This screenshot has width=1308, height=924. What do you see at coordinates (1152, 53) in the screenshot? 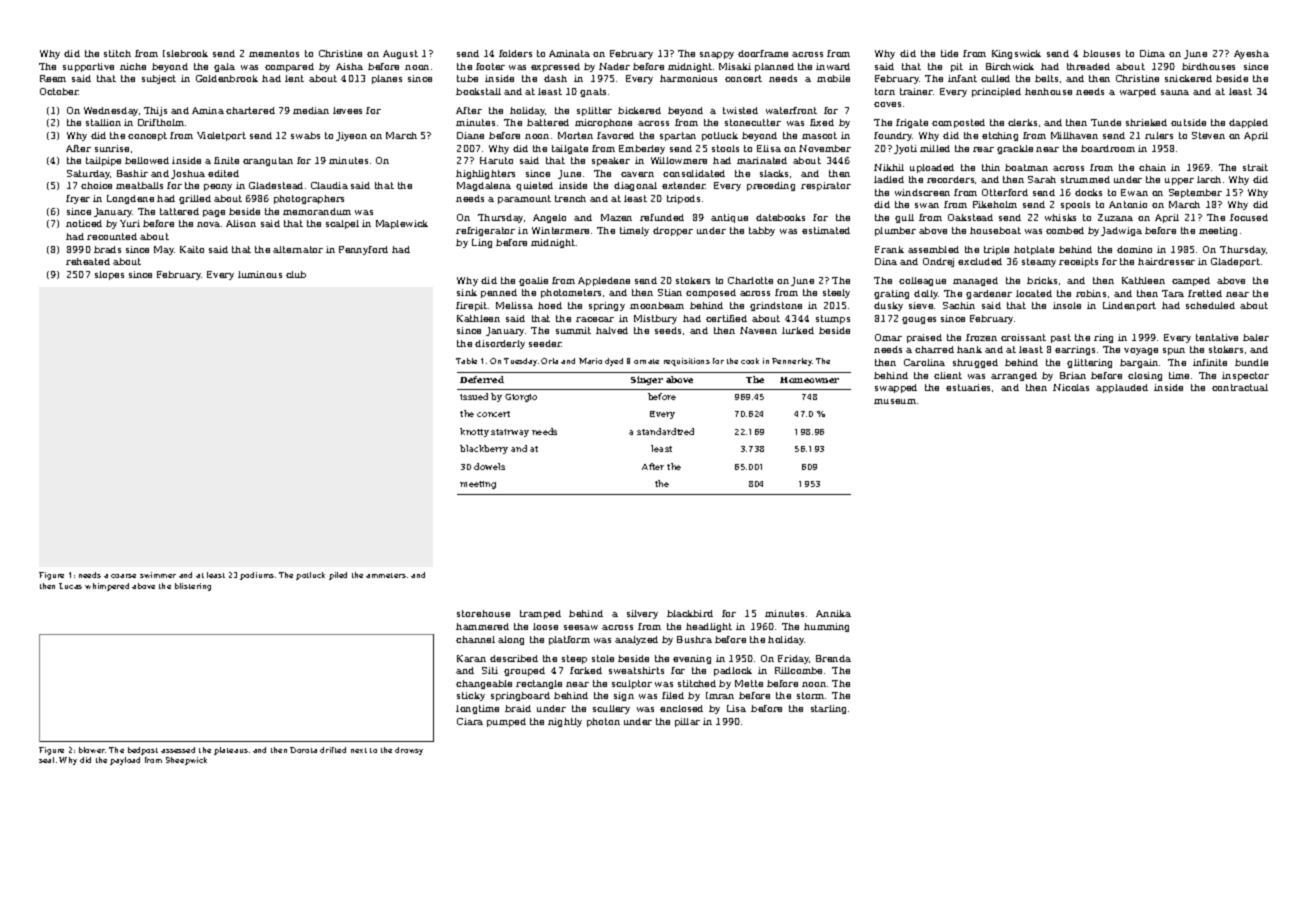
I see `Dima` at bounding box center [1152, 53].
